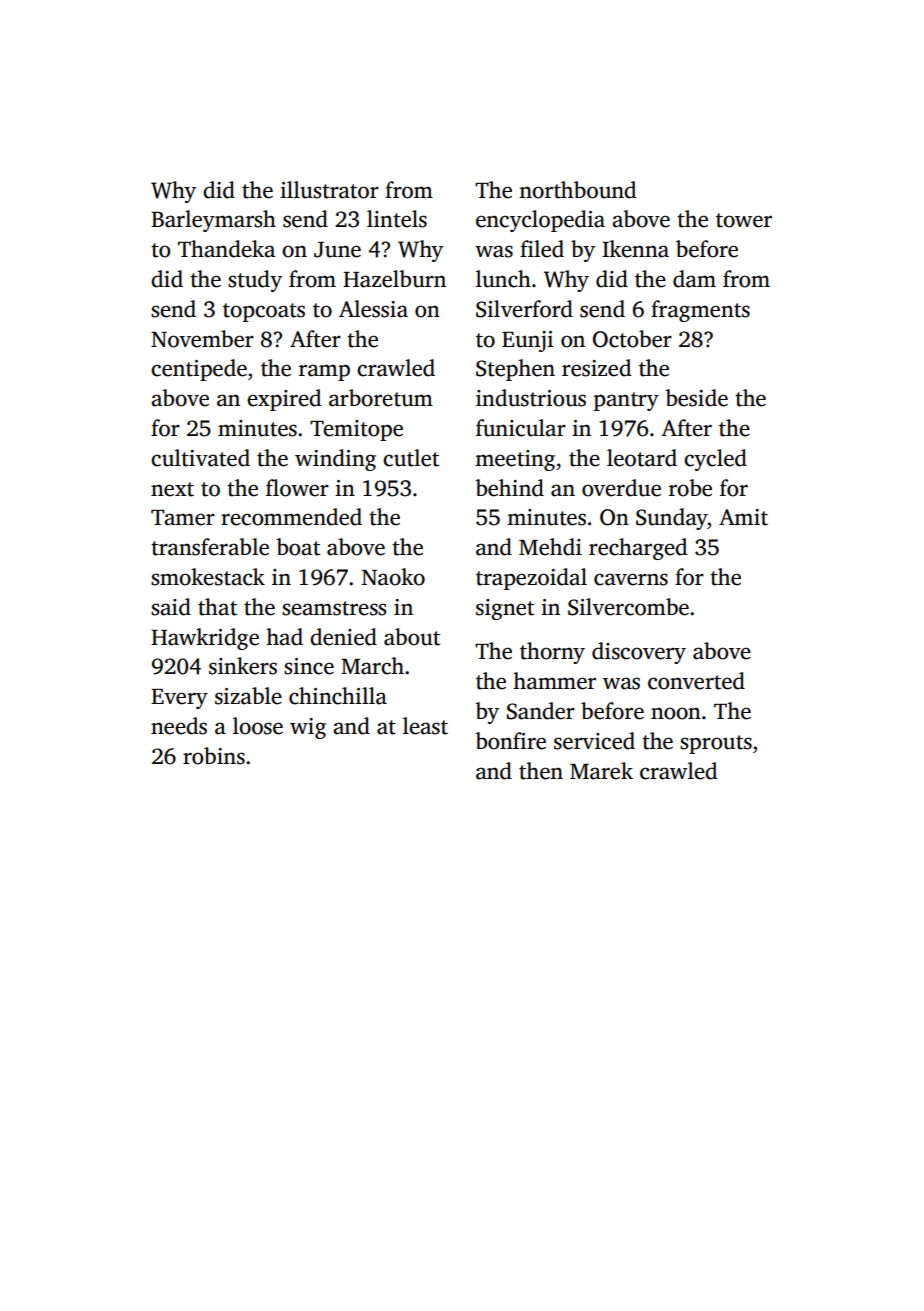 This image has width=924, height=1311. I want to click on illustrator, so click(329, 190).
